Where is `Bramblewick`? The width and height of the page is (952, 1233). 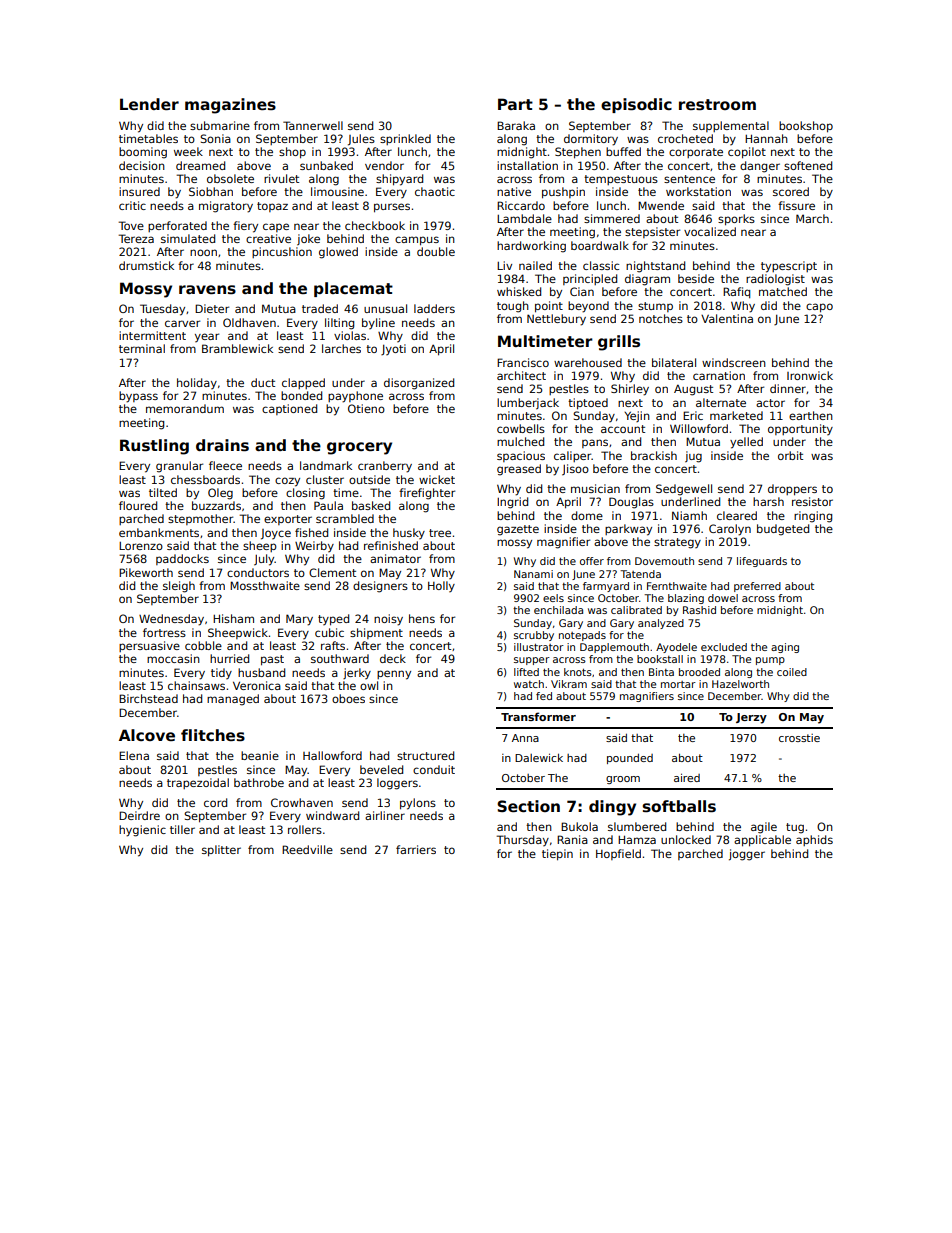 Bramblewick is located at coordinates (237, 348).
